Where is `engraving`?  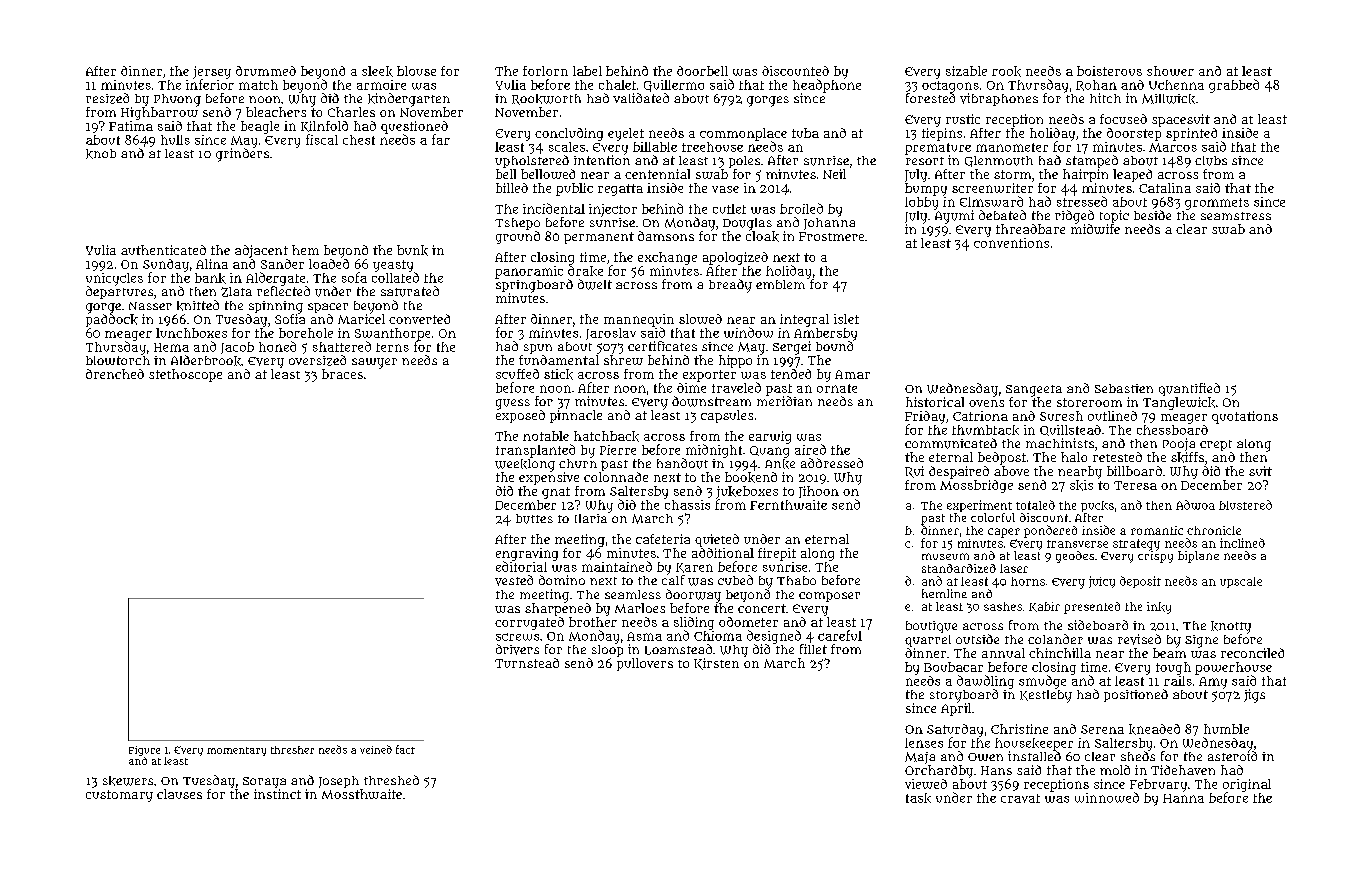
engraving is located at coordinates (527, 554).
